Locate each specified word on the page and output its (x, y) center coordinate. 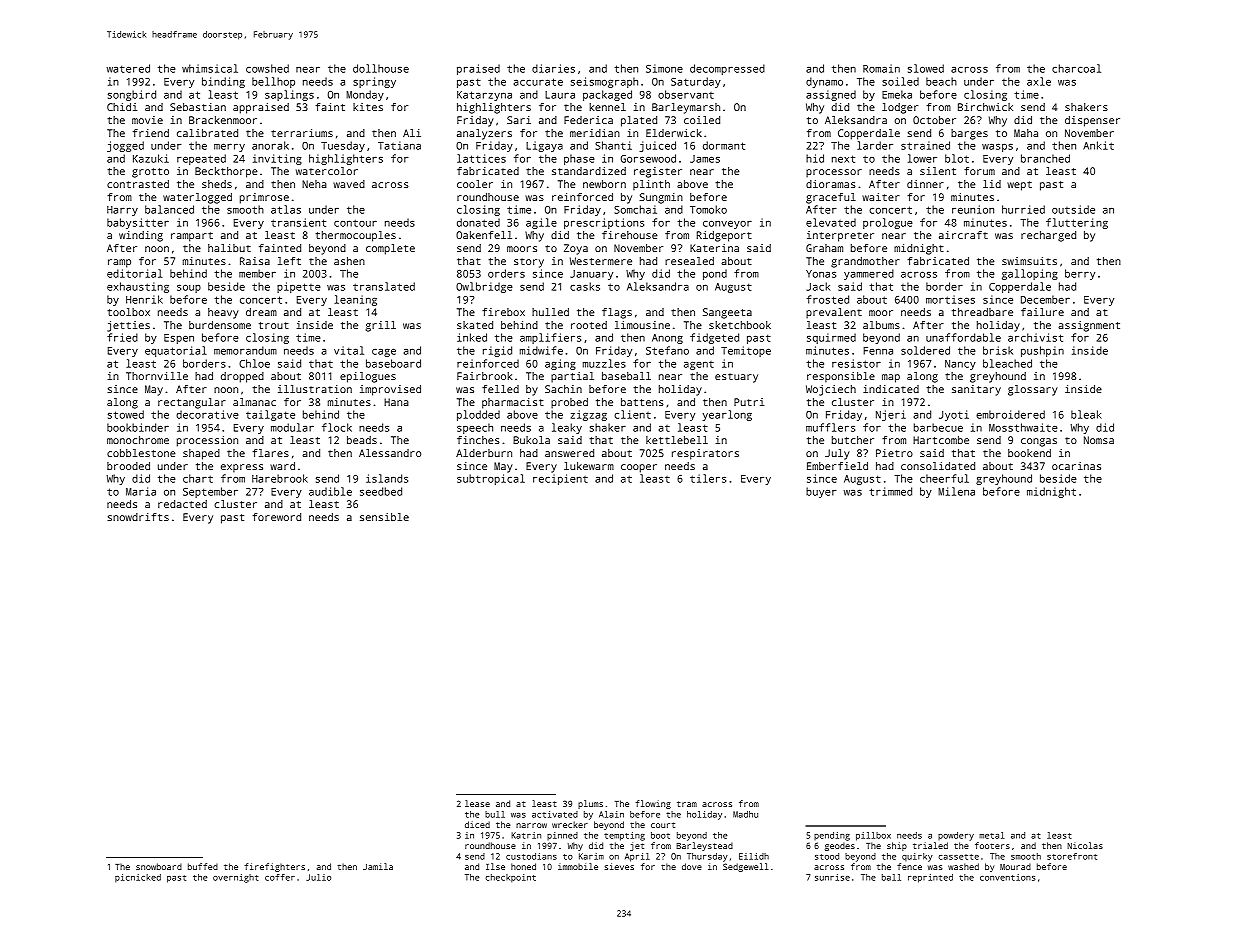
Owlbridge (484, 287)
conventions (1008, 877)
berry (1080, 274)
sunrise (832, 877)
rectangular (192, 403)
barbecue (938, 427)
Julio (318, 877)
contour (355, 223)
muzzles (604, 363)
